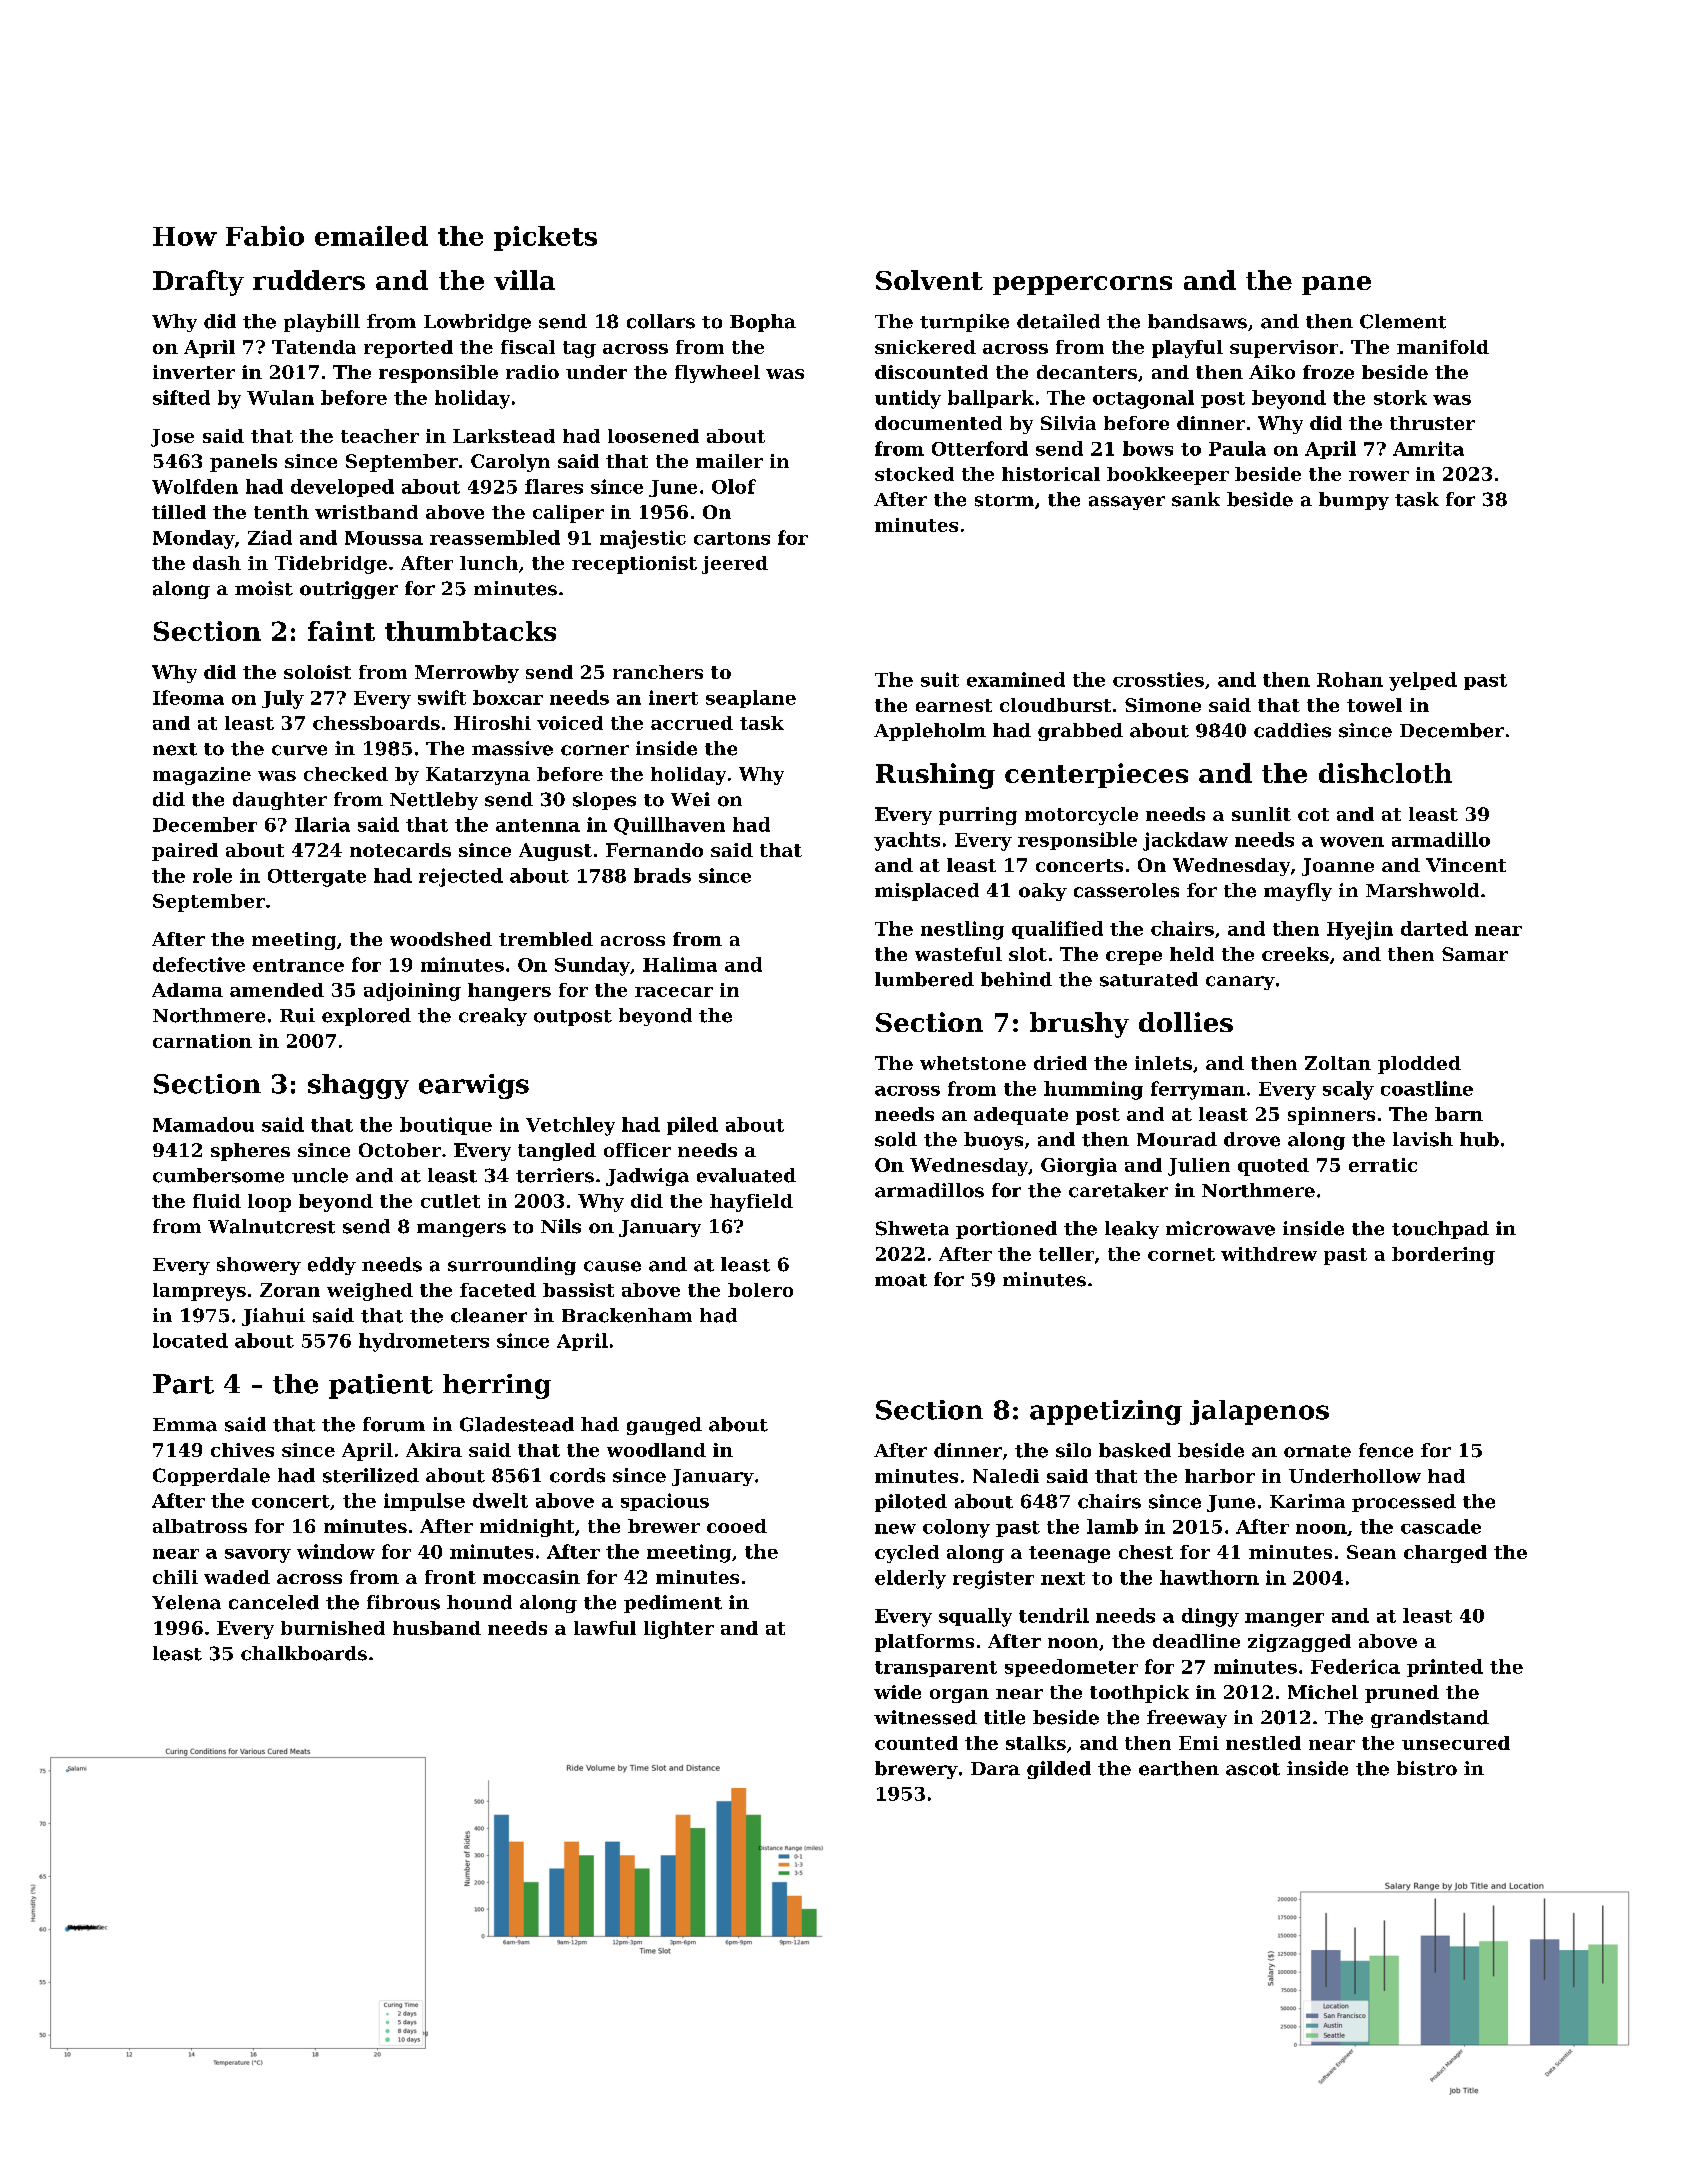 This page has height=2178, width=1683. I want to click on cutlet, so click(450, 1201).
